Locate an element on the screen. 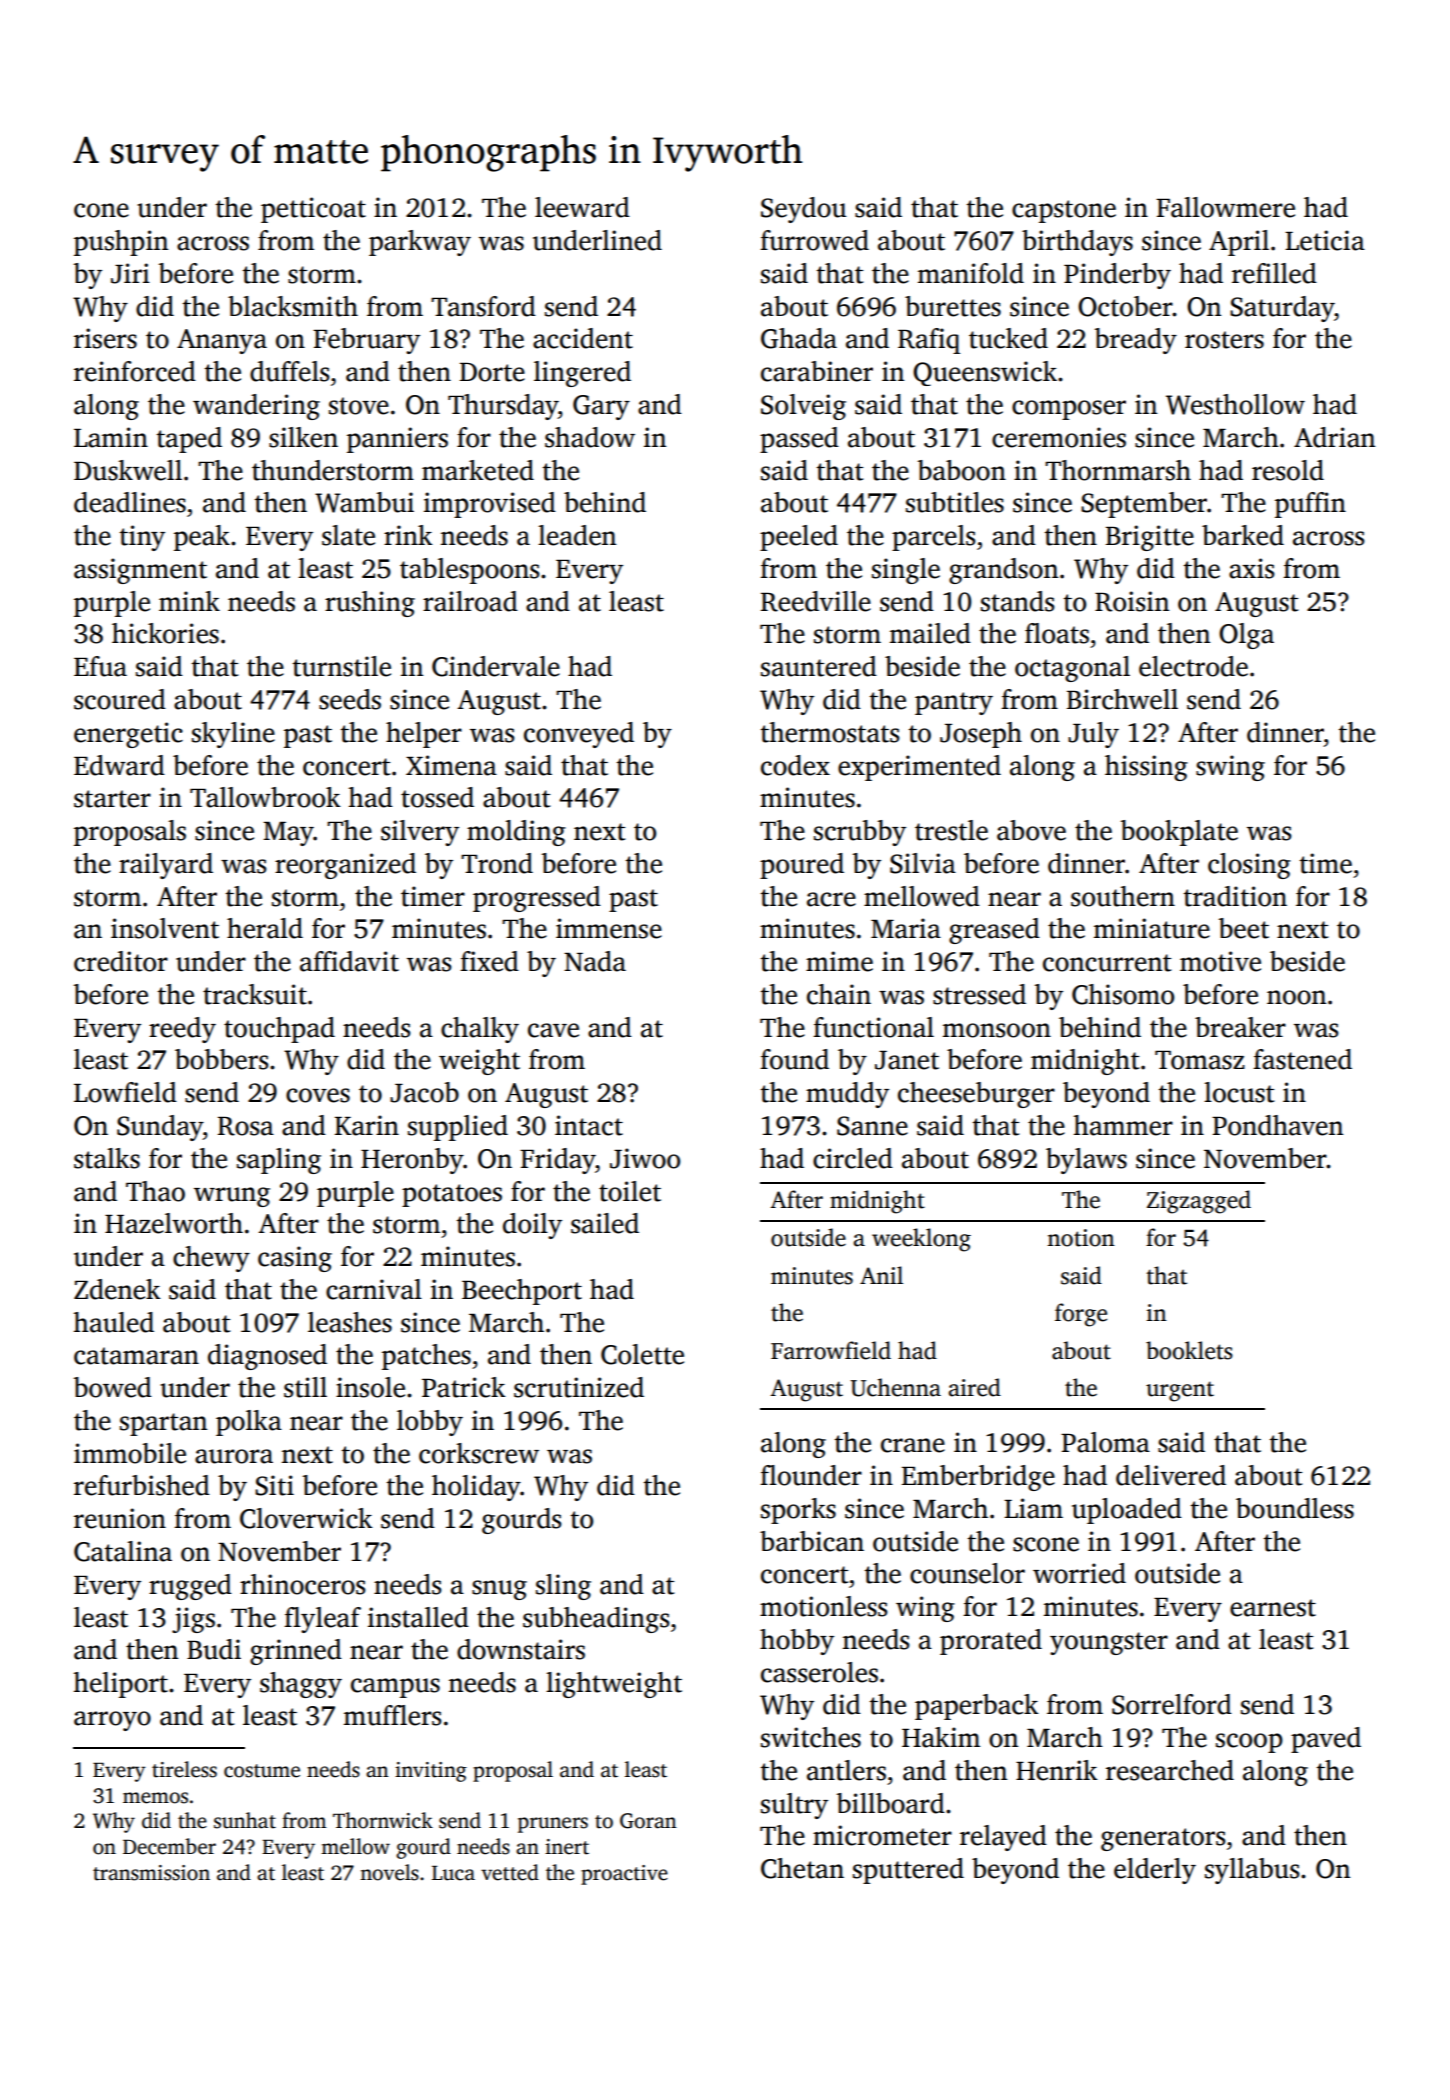 The height and width of the screenshot is (2100, 1450). puffin is located at coordinates (1310, 505).
